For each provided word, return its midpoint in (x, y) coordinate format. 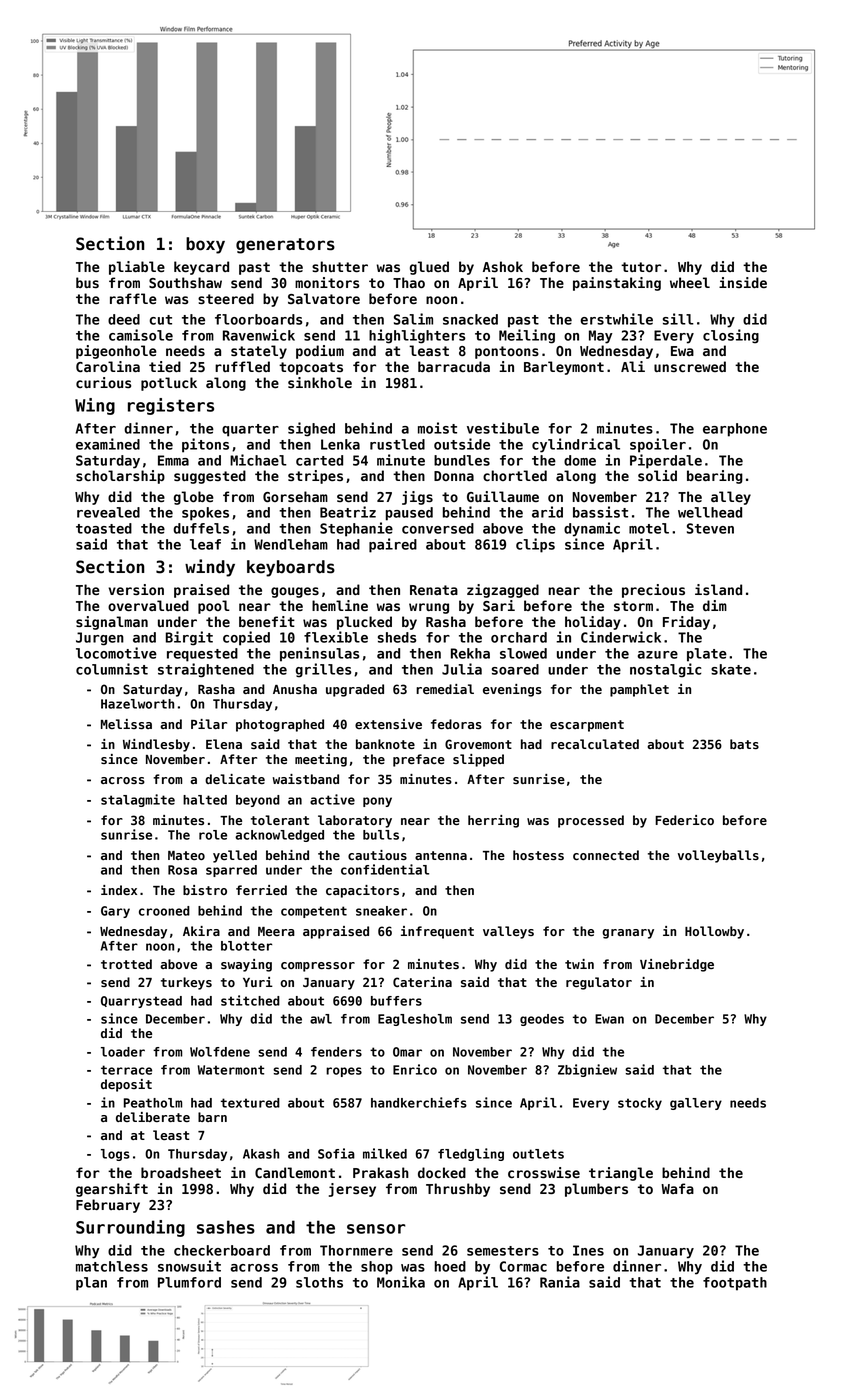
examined (108, 444)
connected (606, 855)
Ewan (609, 1019)
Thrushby (458, 1190)
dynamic (592, 529)
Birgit (189, 638)
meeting (321, 760)
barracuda (454, 366)
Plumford (189, 1282)
